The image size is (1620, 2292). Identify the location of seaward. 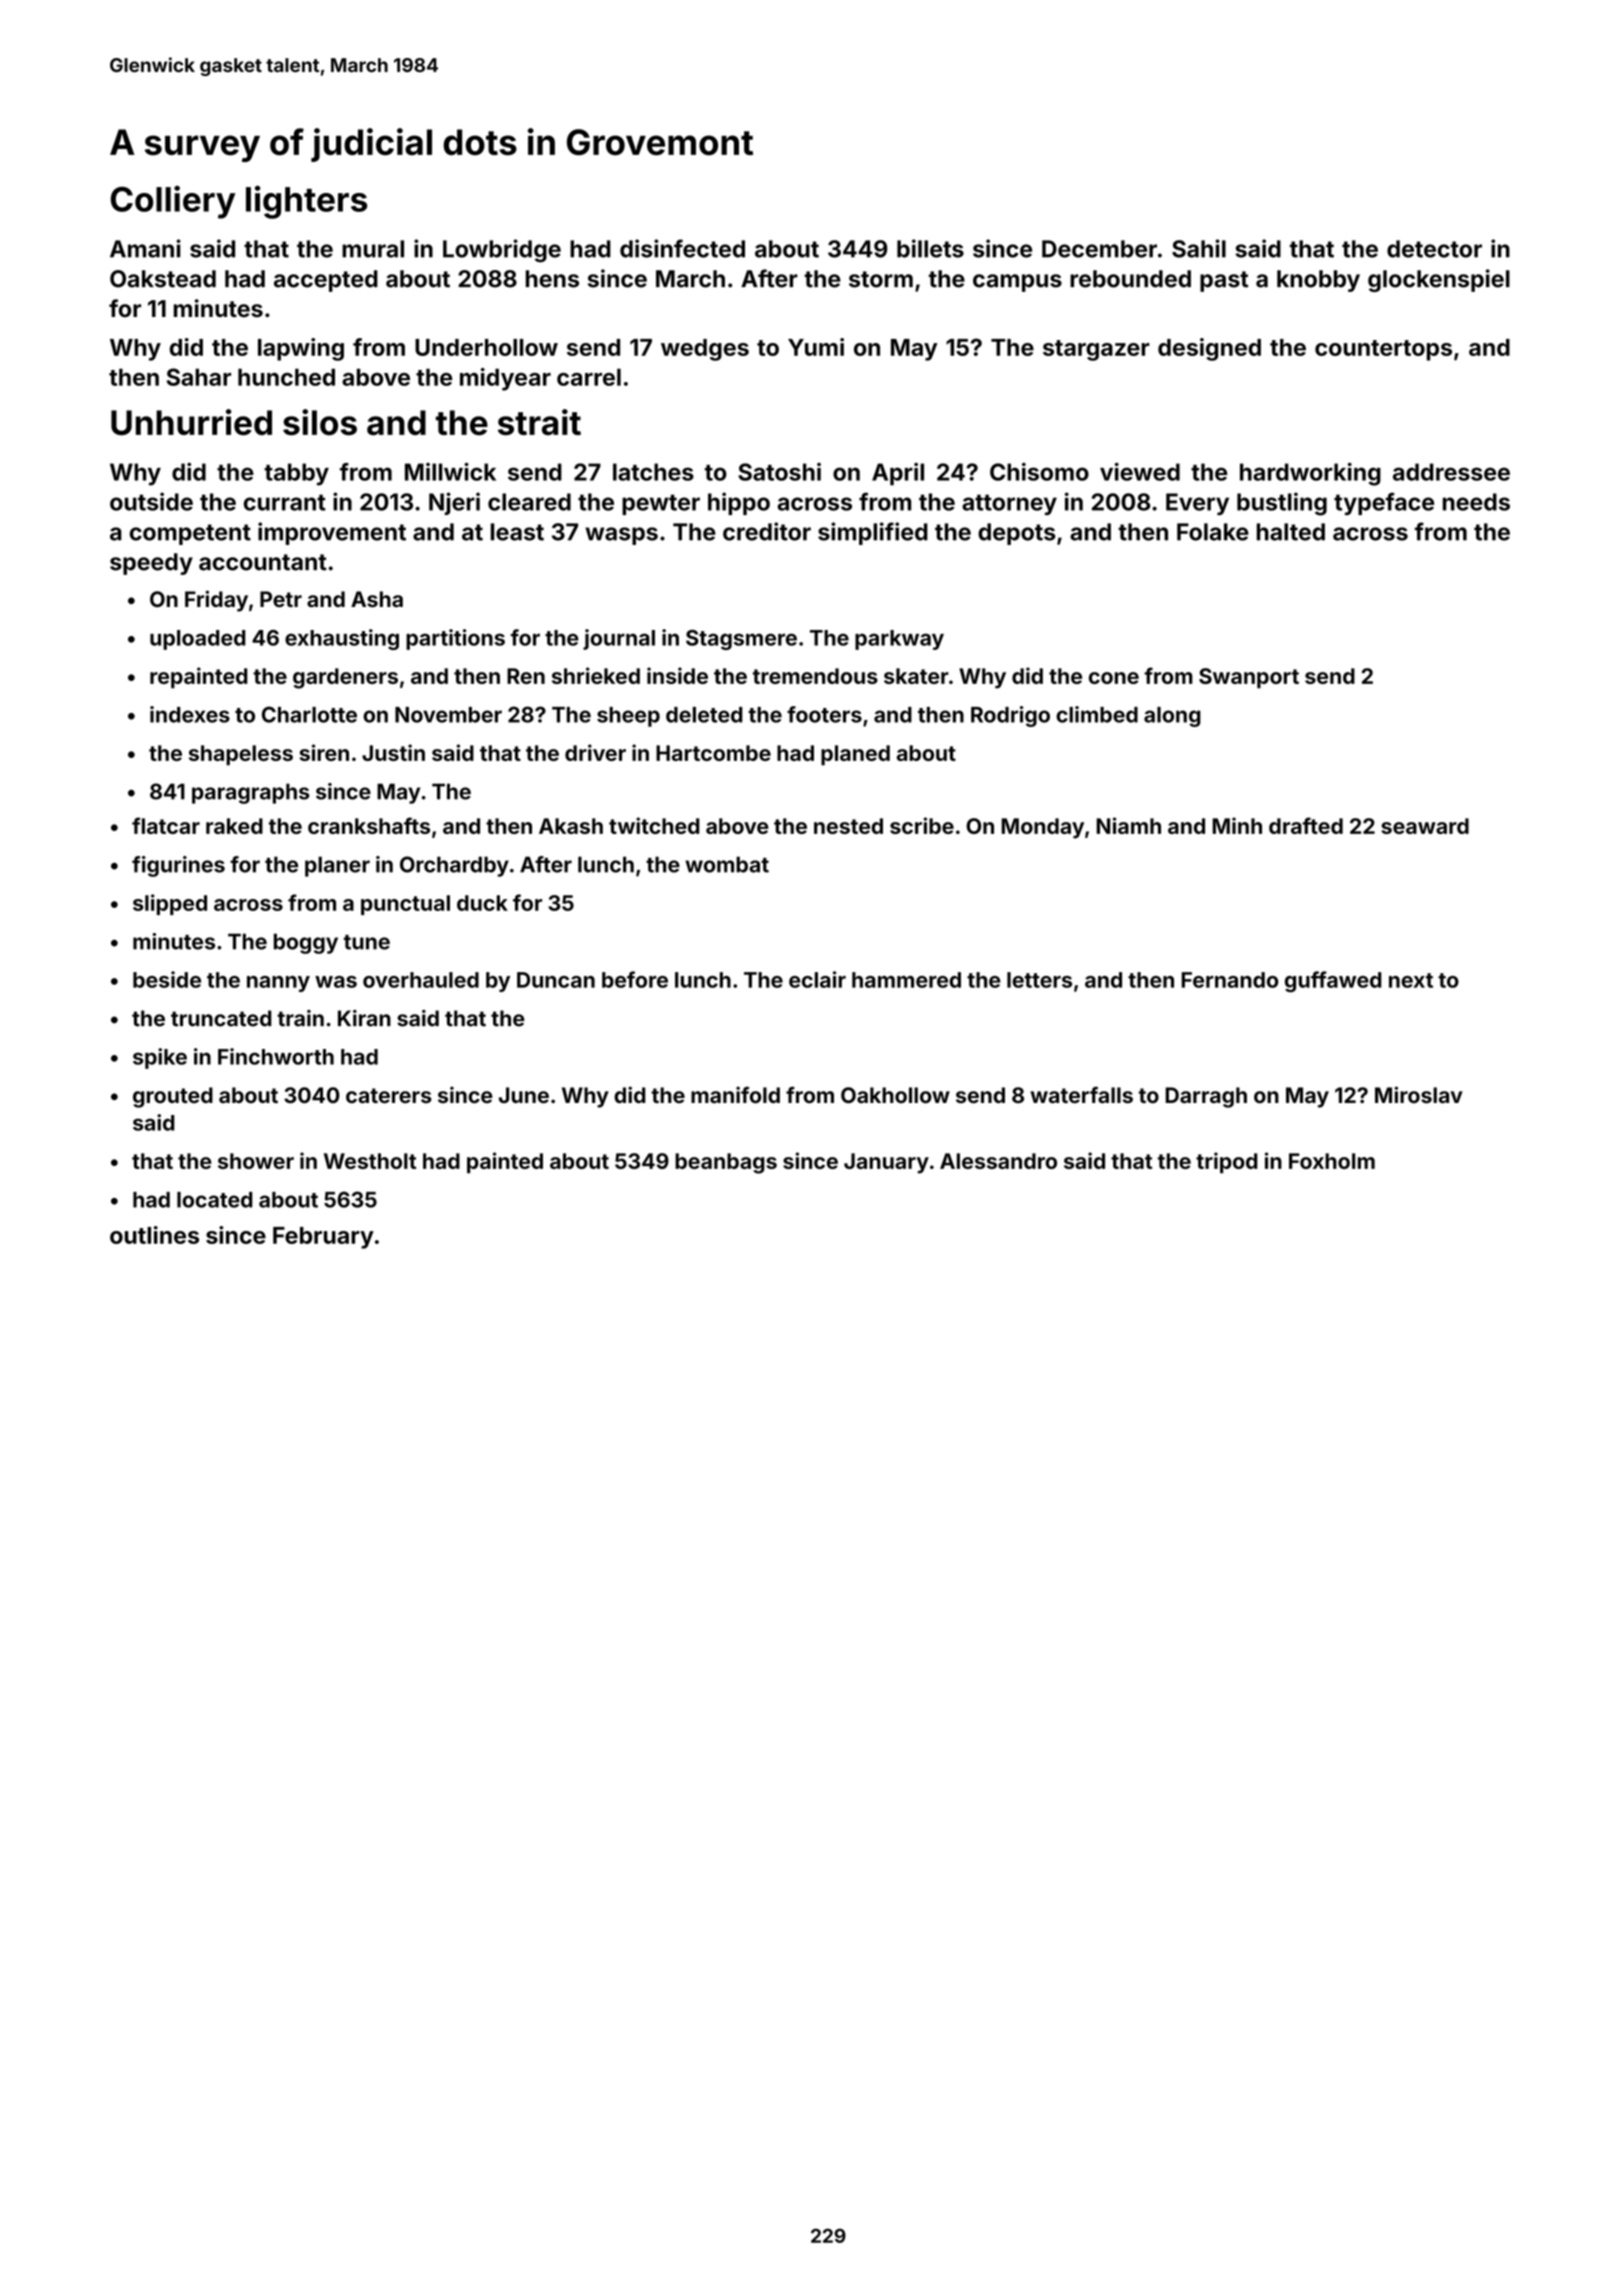
(1425, 826).
